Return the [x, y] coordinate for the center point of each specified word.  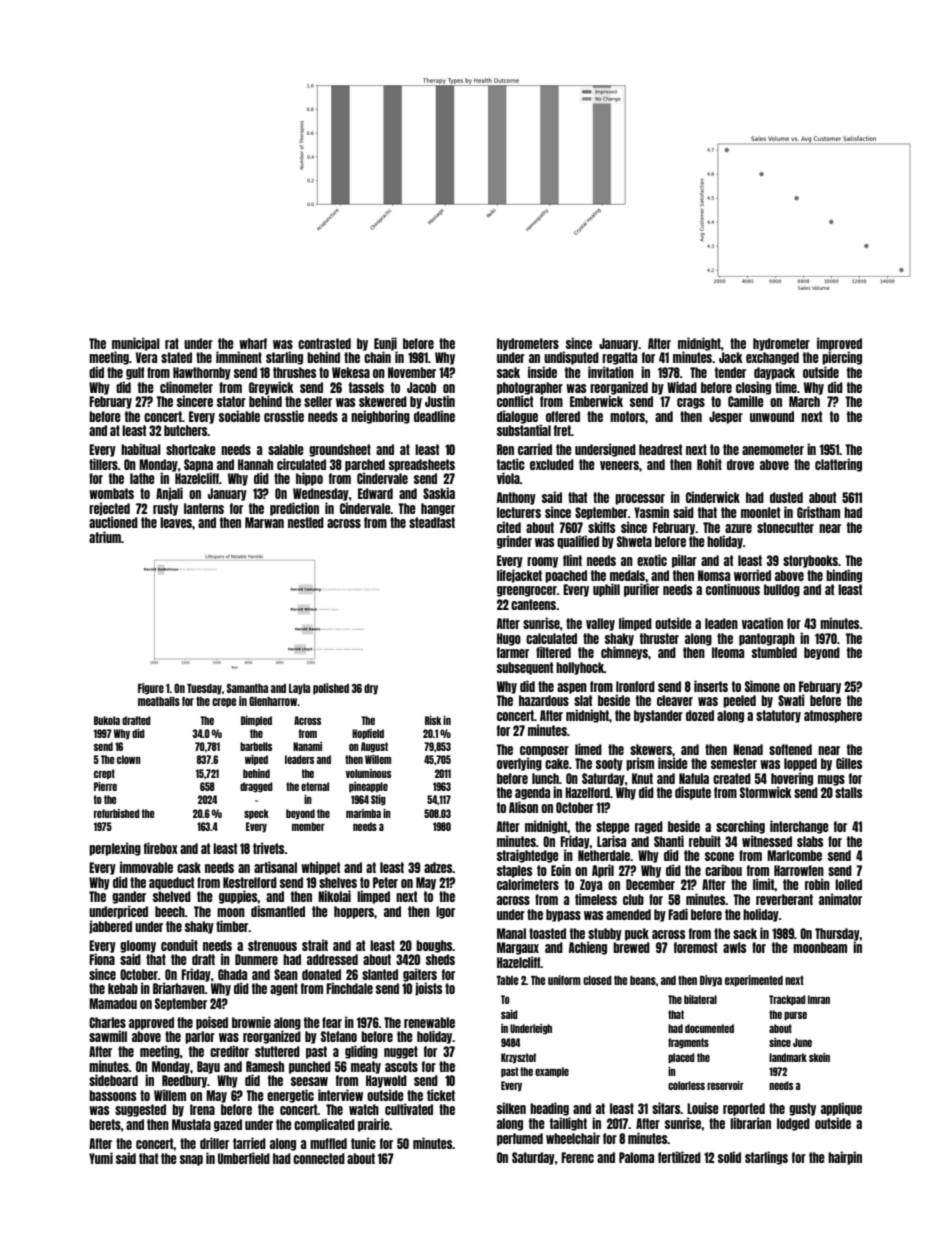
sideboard [113, 1080]
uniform [564, 980]
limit [764, 884]
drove [740, 464]
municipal [136, 344]
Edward [375, 493]
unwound [772, 416]
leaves [176, 522]
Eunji [385, 344]
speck [256, 814]
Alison [523, 807]
